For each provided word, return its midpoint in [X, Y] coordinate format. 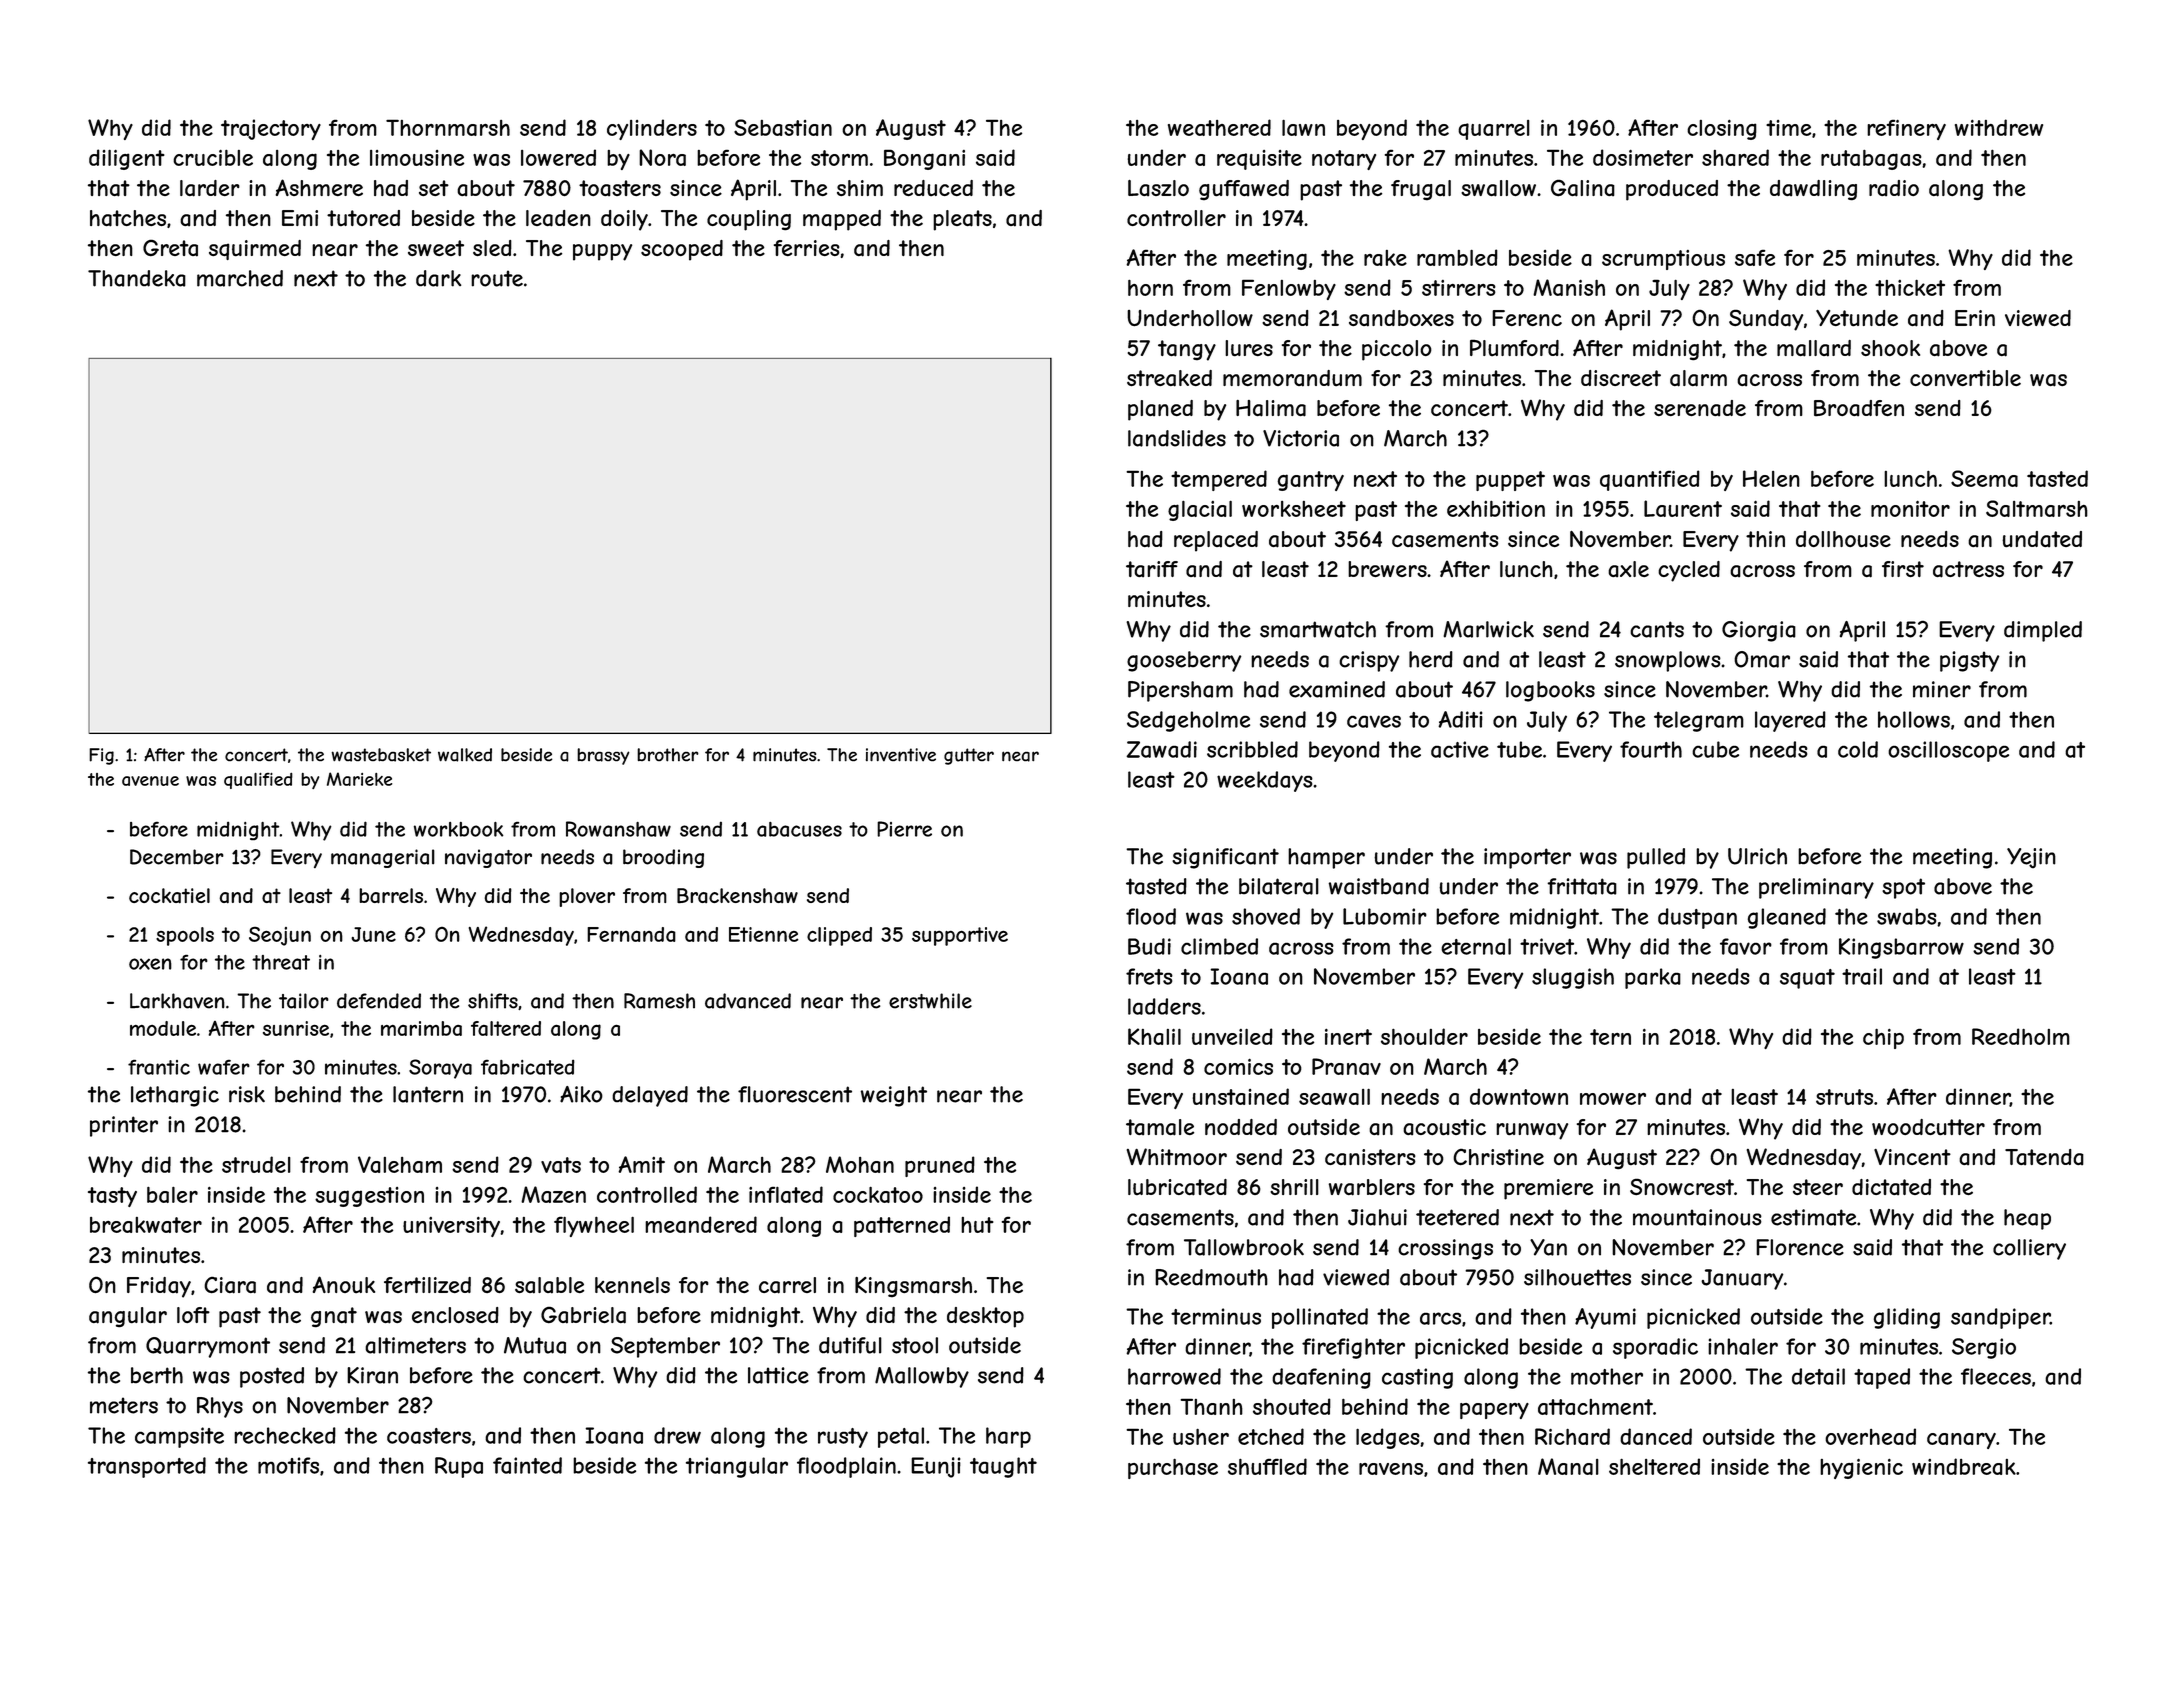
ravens [1391, 1469]
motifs [288, 1465]
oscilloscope [1948, 751]
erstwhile [930, 1001]
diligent [127, 159]
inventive [901, 755]
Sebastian [783, 127]
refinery [1906, 129]
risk [247, 1094]
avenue [150, 781]
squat [1807, 979]
